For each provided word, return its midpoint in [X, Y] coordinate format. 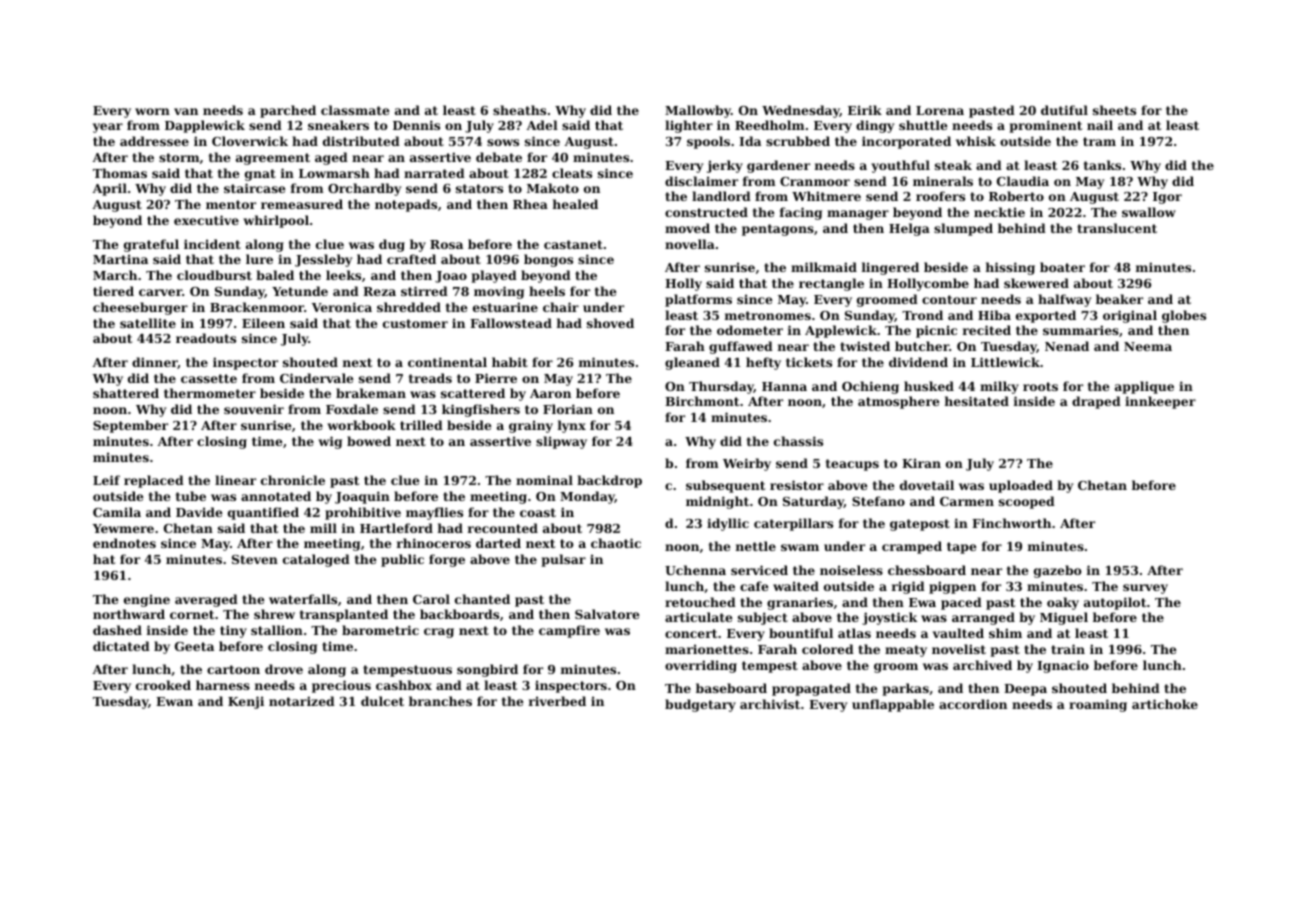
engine [147, 600]
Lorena [940, 110]
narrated [434, 173]
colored [828, 649]
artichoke [1165, 704]
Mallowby [698, 111]
